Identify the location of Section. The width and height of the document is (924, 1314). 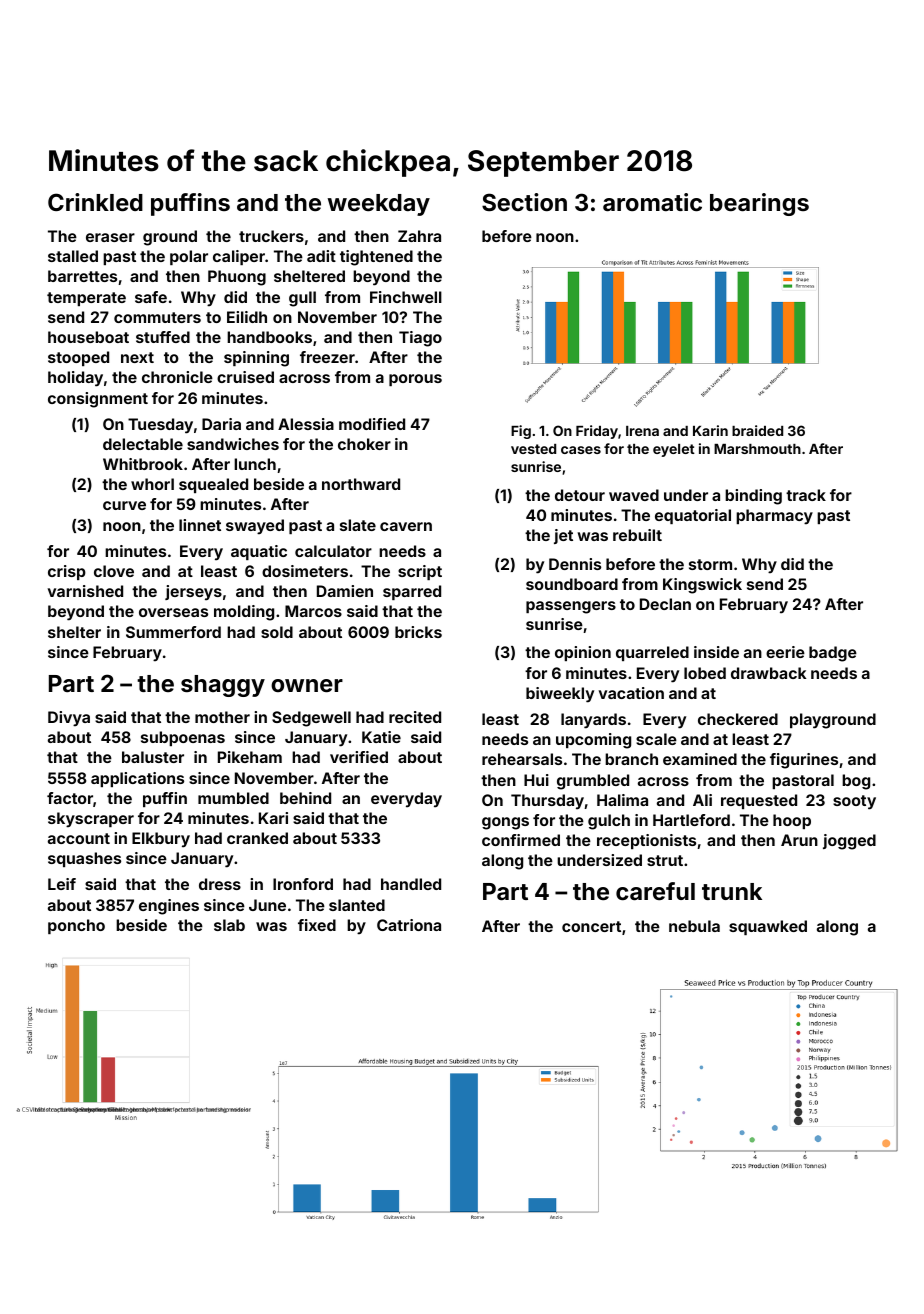
(524, 202).
